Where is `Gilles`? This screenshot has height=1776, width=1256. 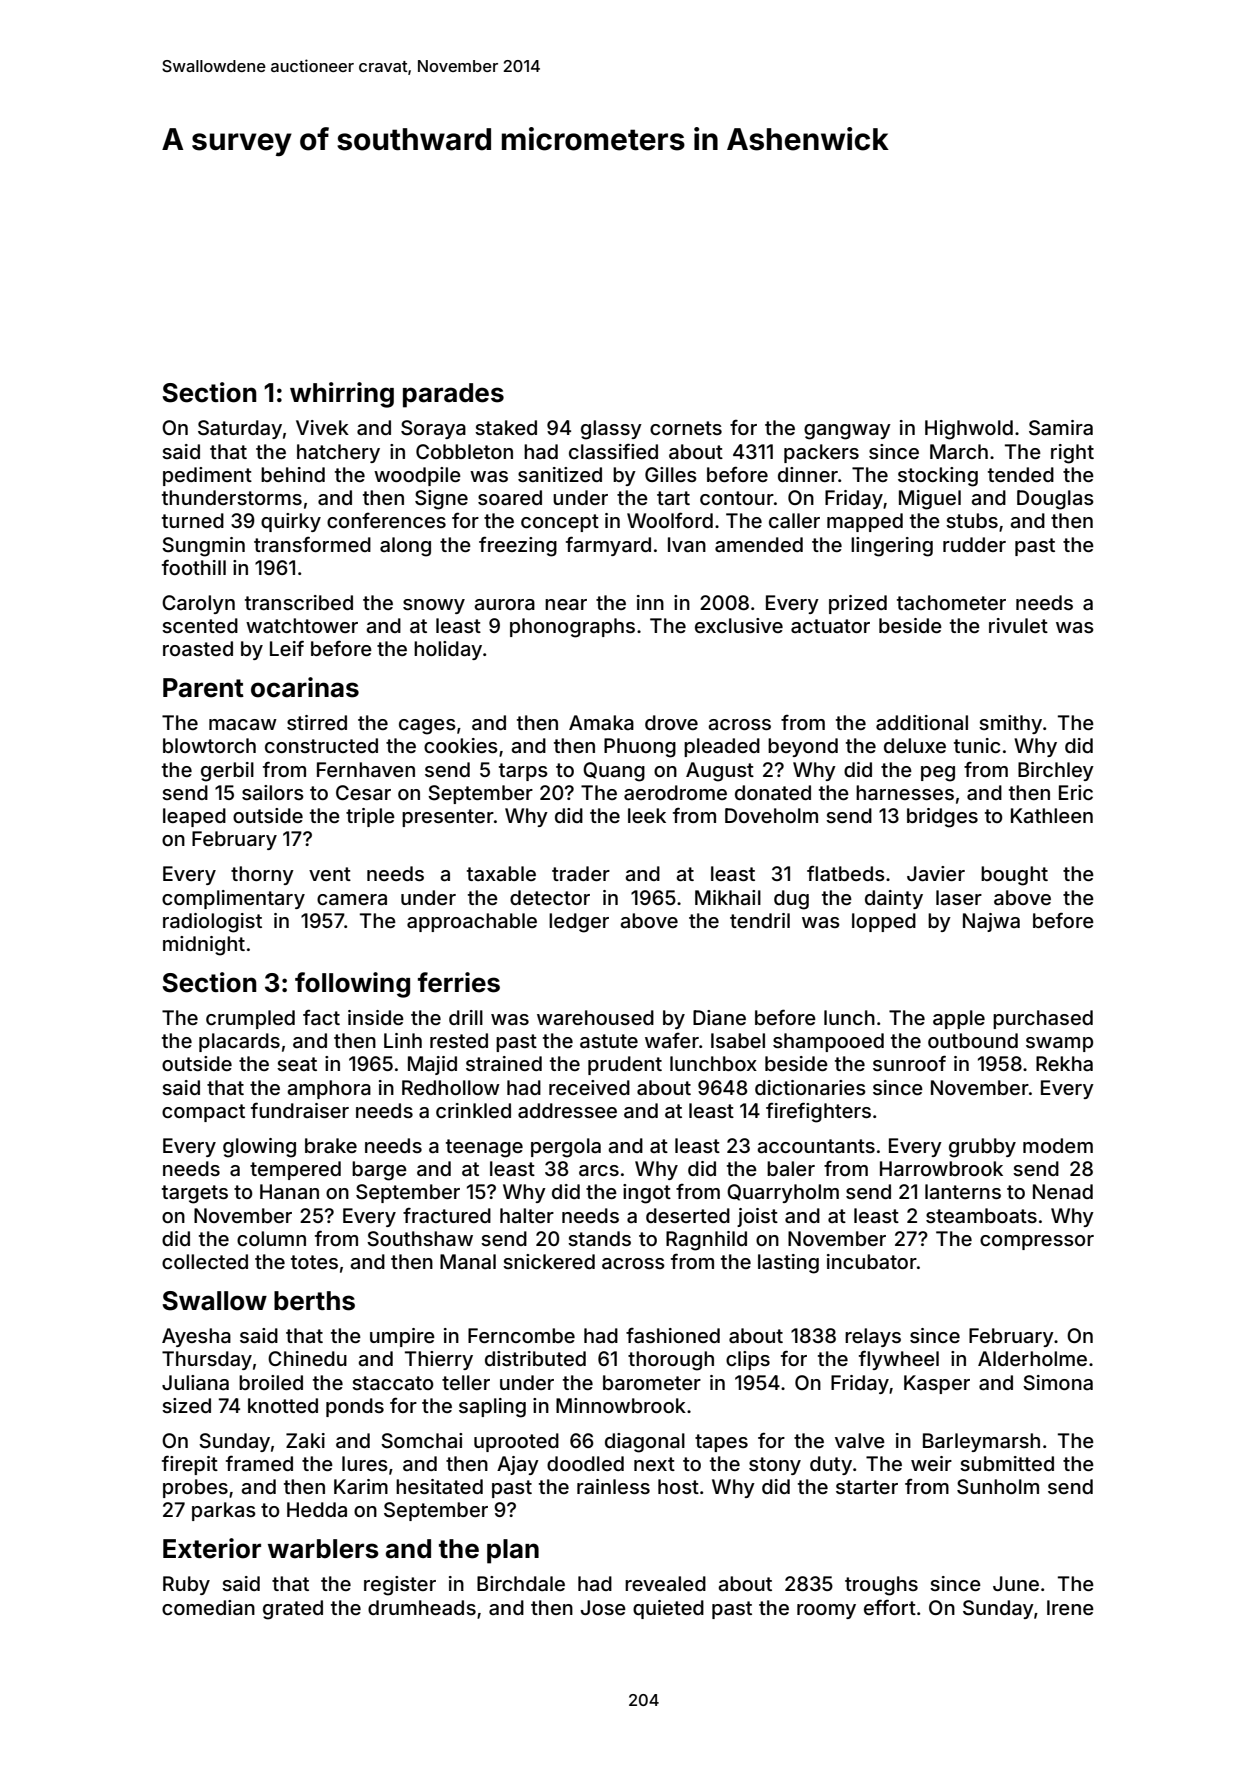
Gilles is located at coordinates (671, 474).
